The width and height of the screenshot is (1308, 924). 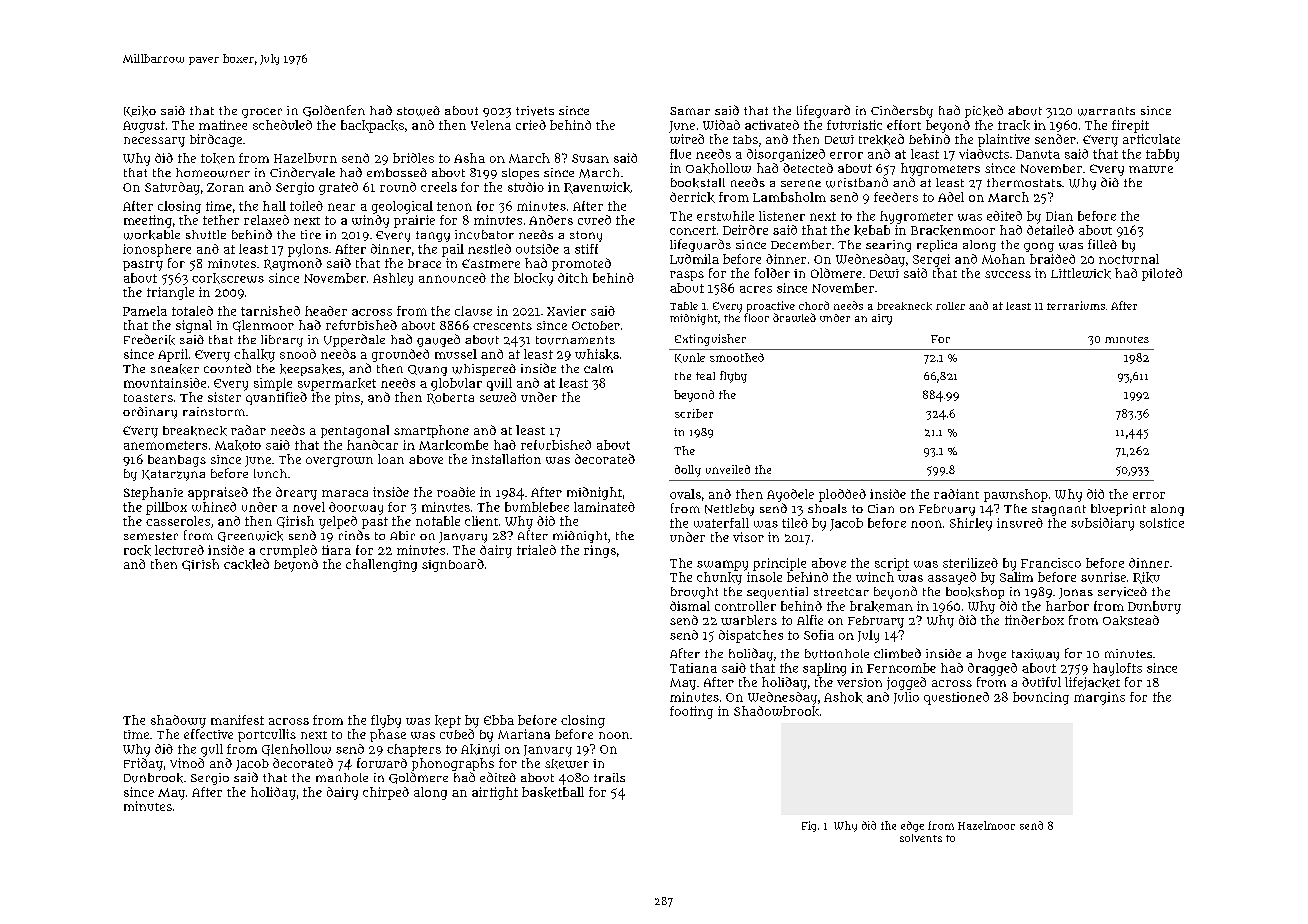 I want to click on chirped, so click(x=386, y=793).
